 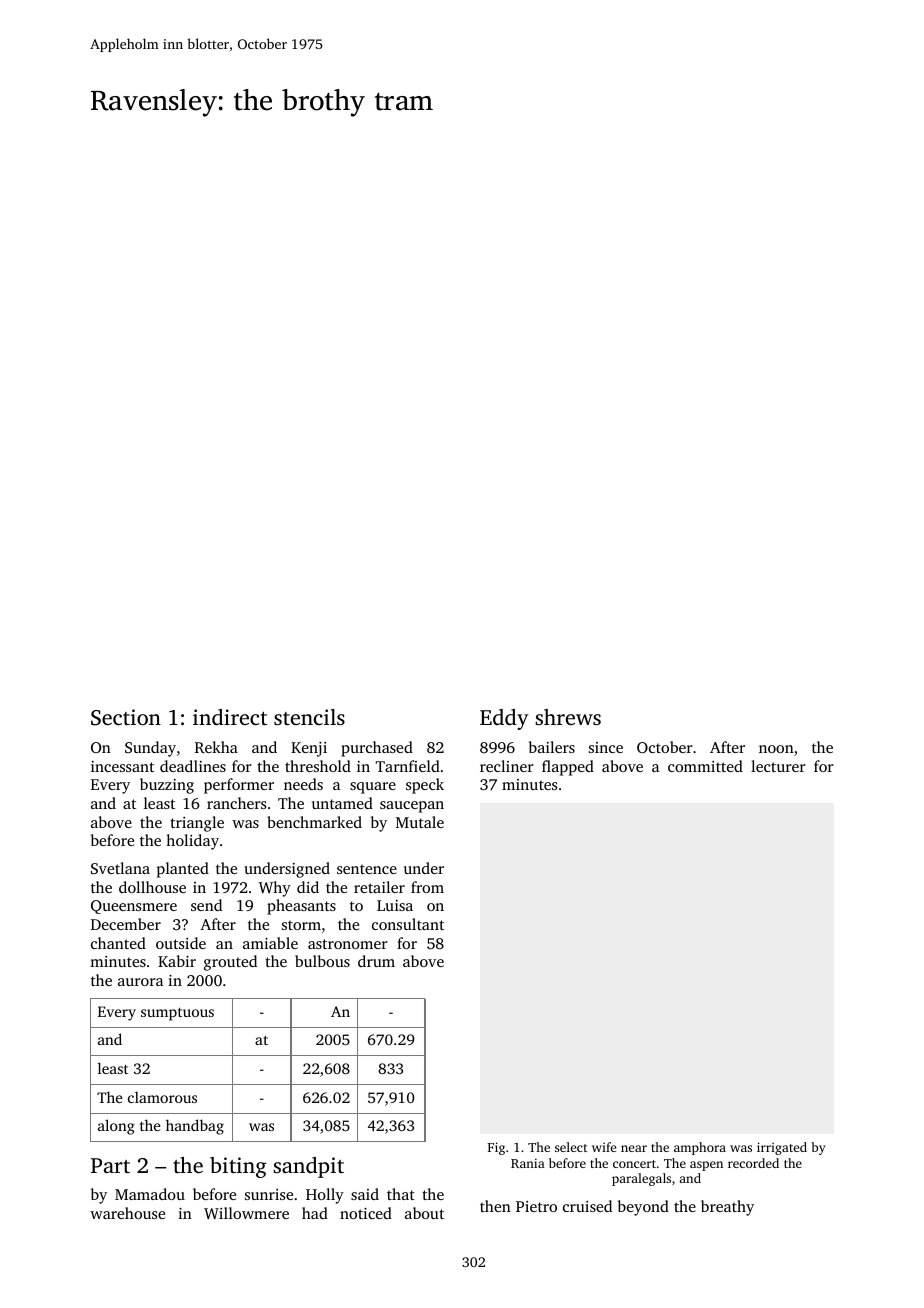 I want to click on lecturer, so click(x=778, y=766).
